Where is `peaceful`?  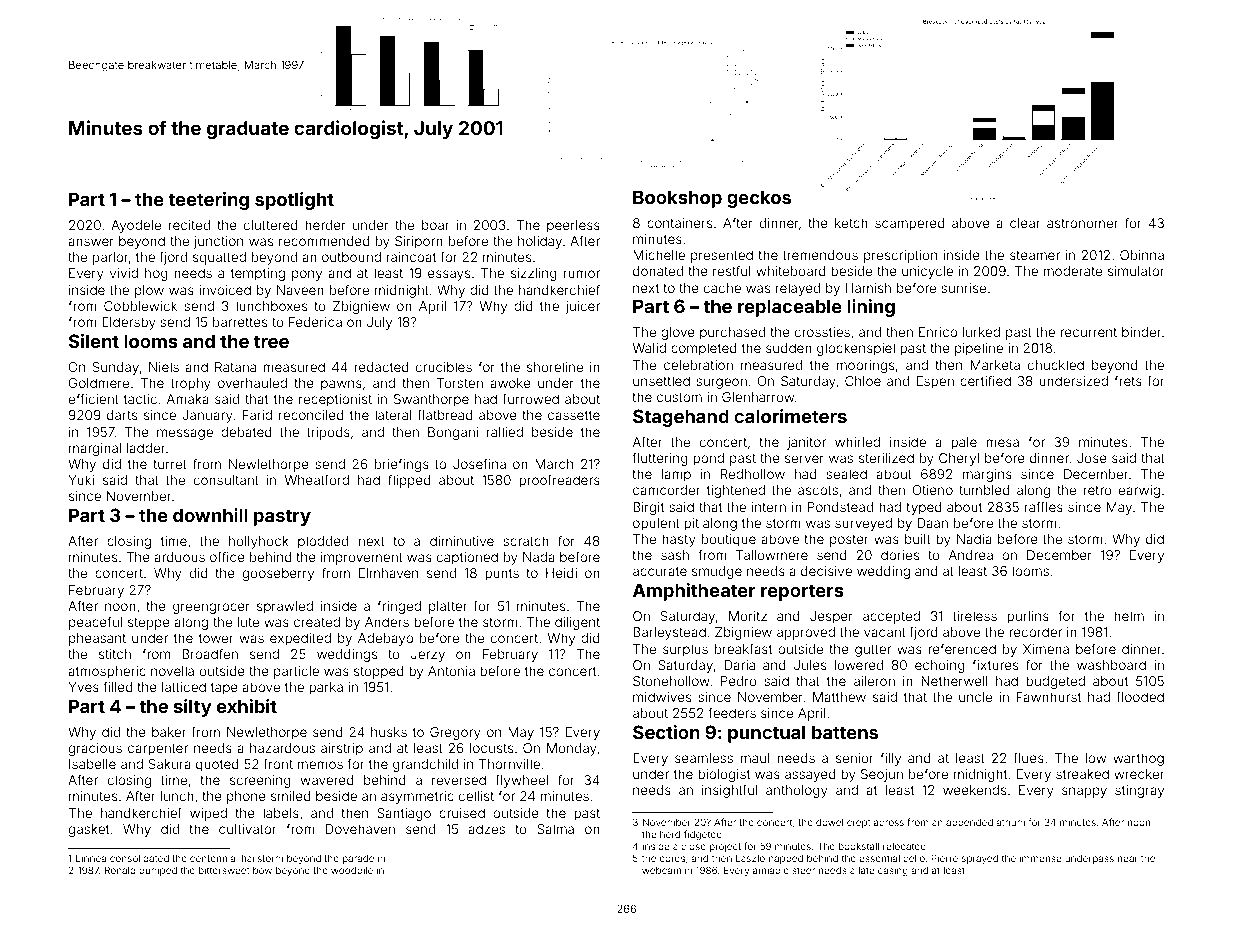 peaceful is located at coordinates (95, 623).
